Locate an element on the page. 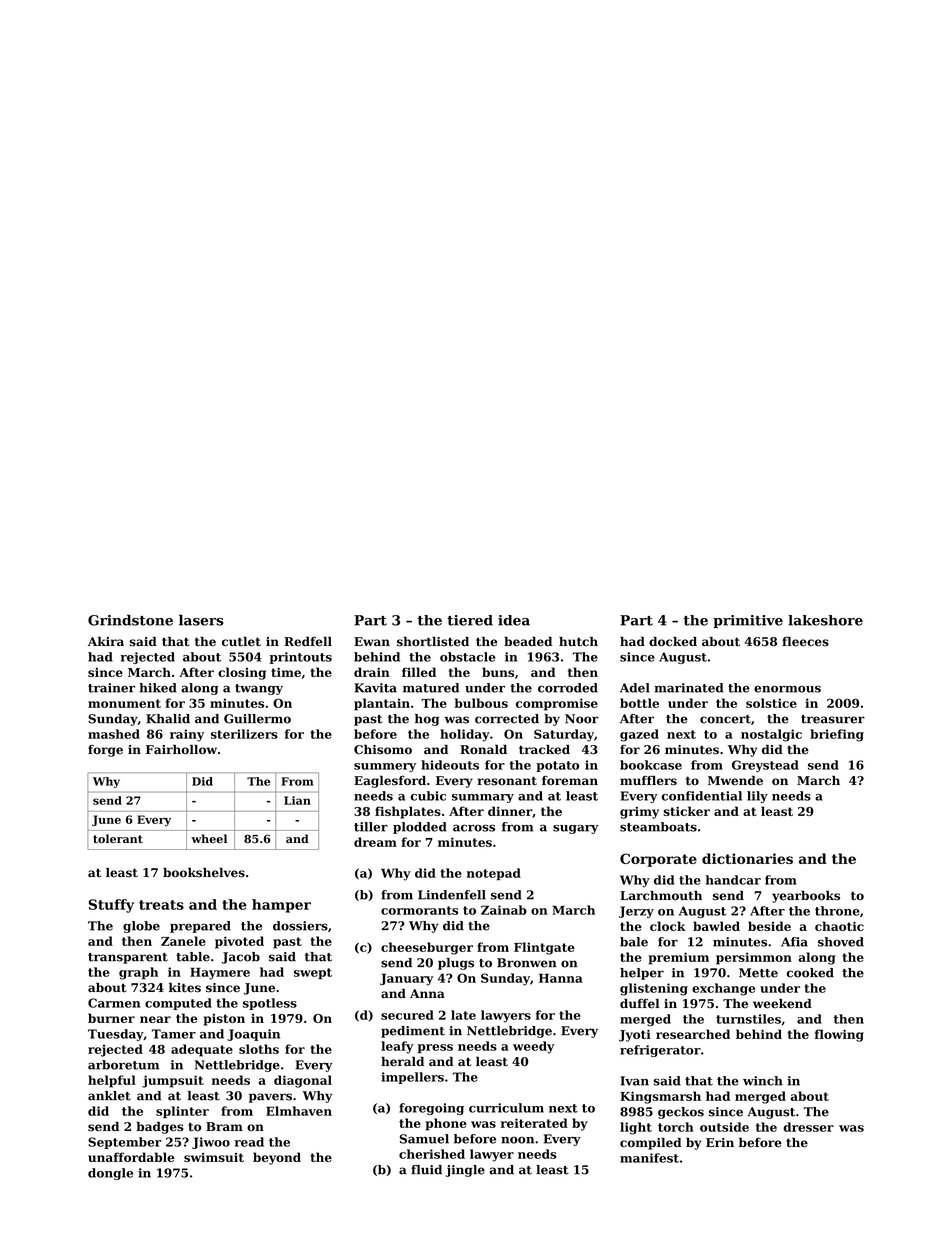  lasers is located at coordinates (201, 620).
